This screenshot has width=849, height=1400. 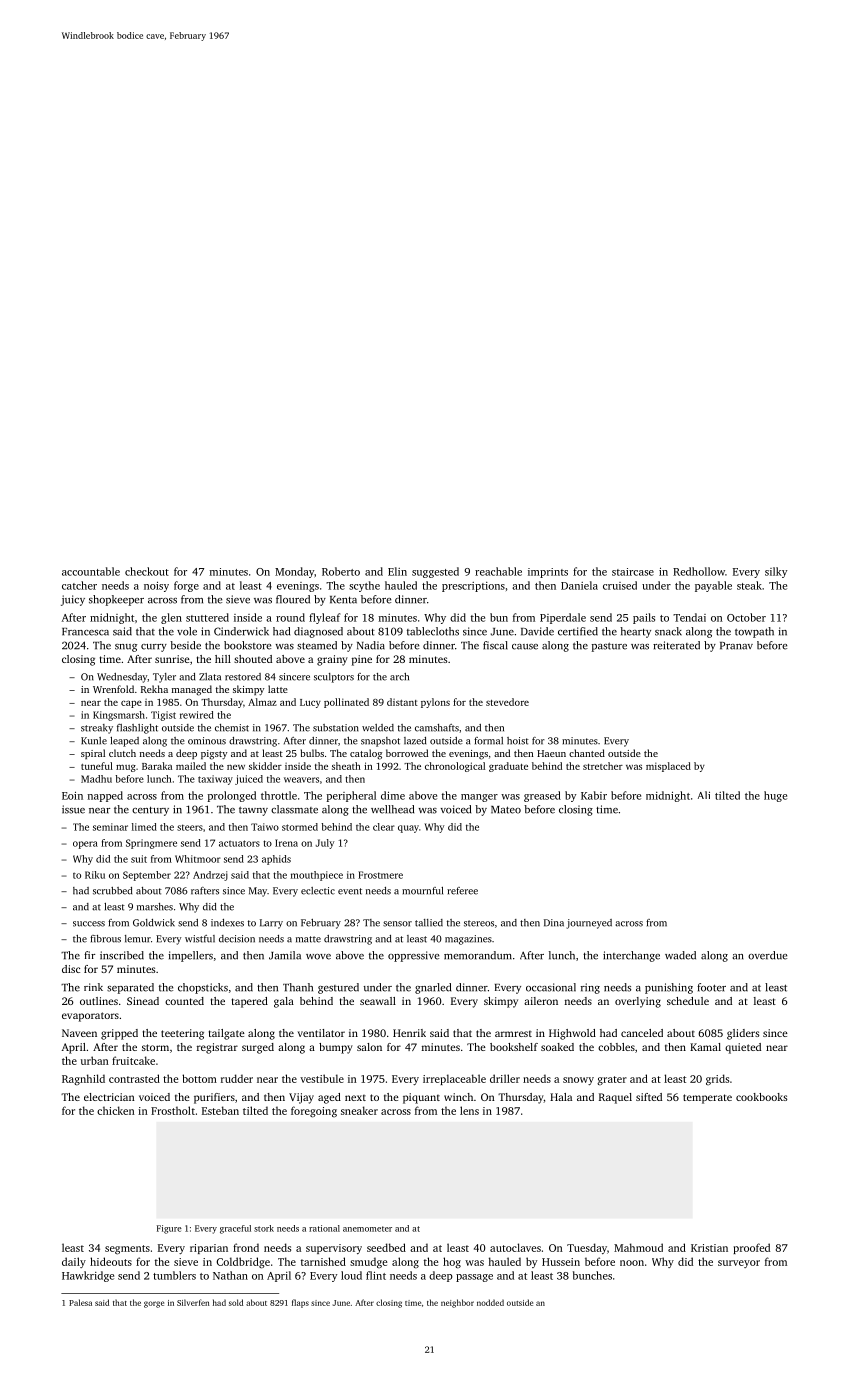 I want to click on temperate, so click(x=707, y=1099).
